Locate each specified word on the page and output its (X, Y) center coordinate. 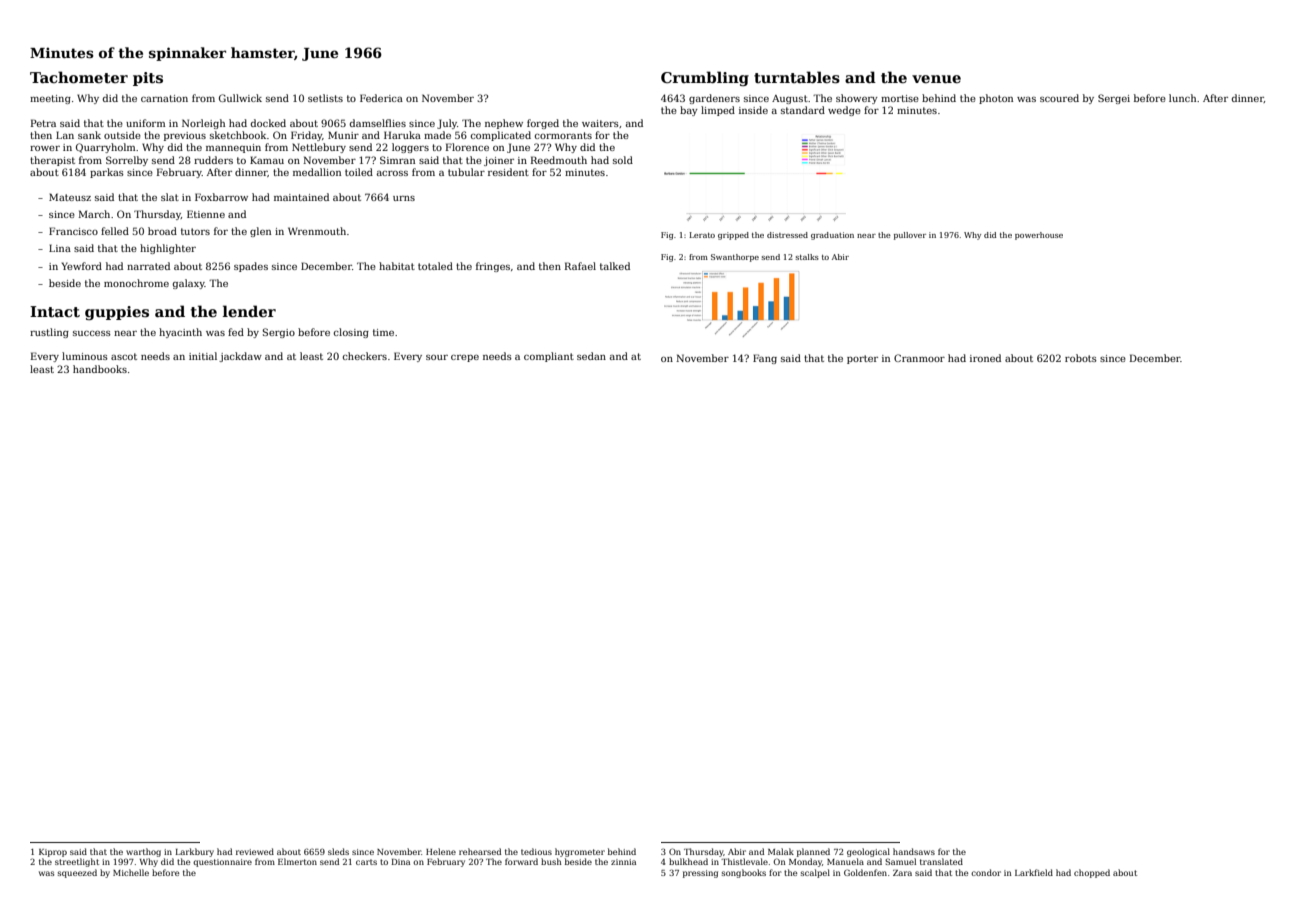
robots (1081, 358)
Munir (343, 135)
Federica (381, 98)
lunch (1182, 98)
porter (862, 359)
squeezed (77, 873)
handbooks (100, 369)
